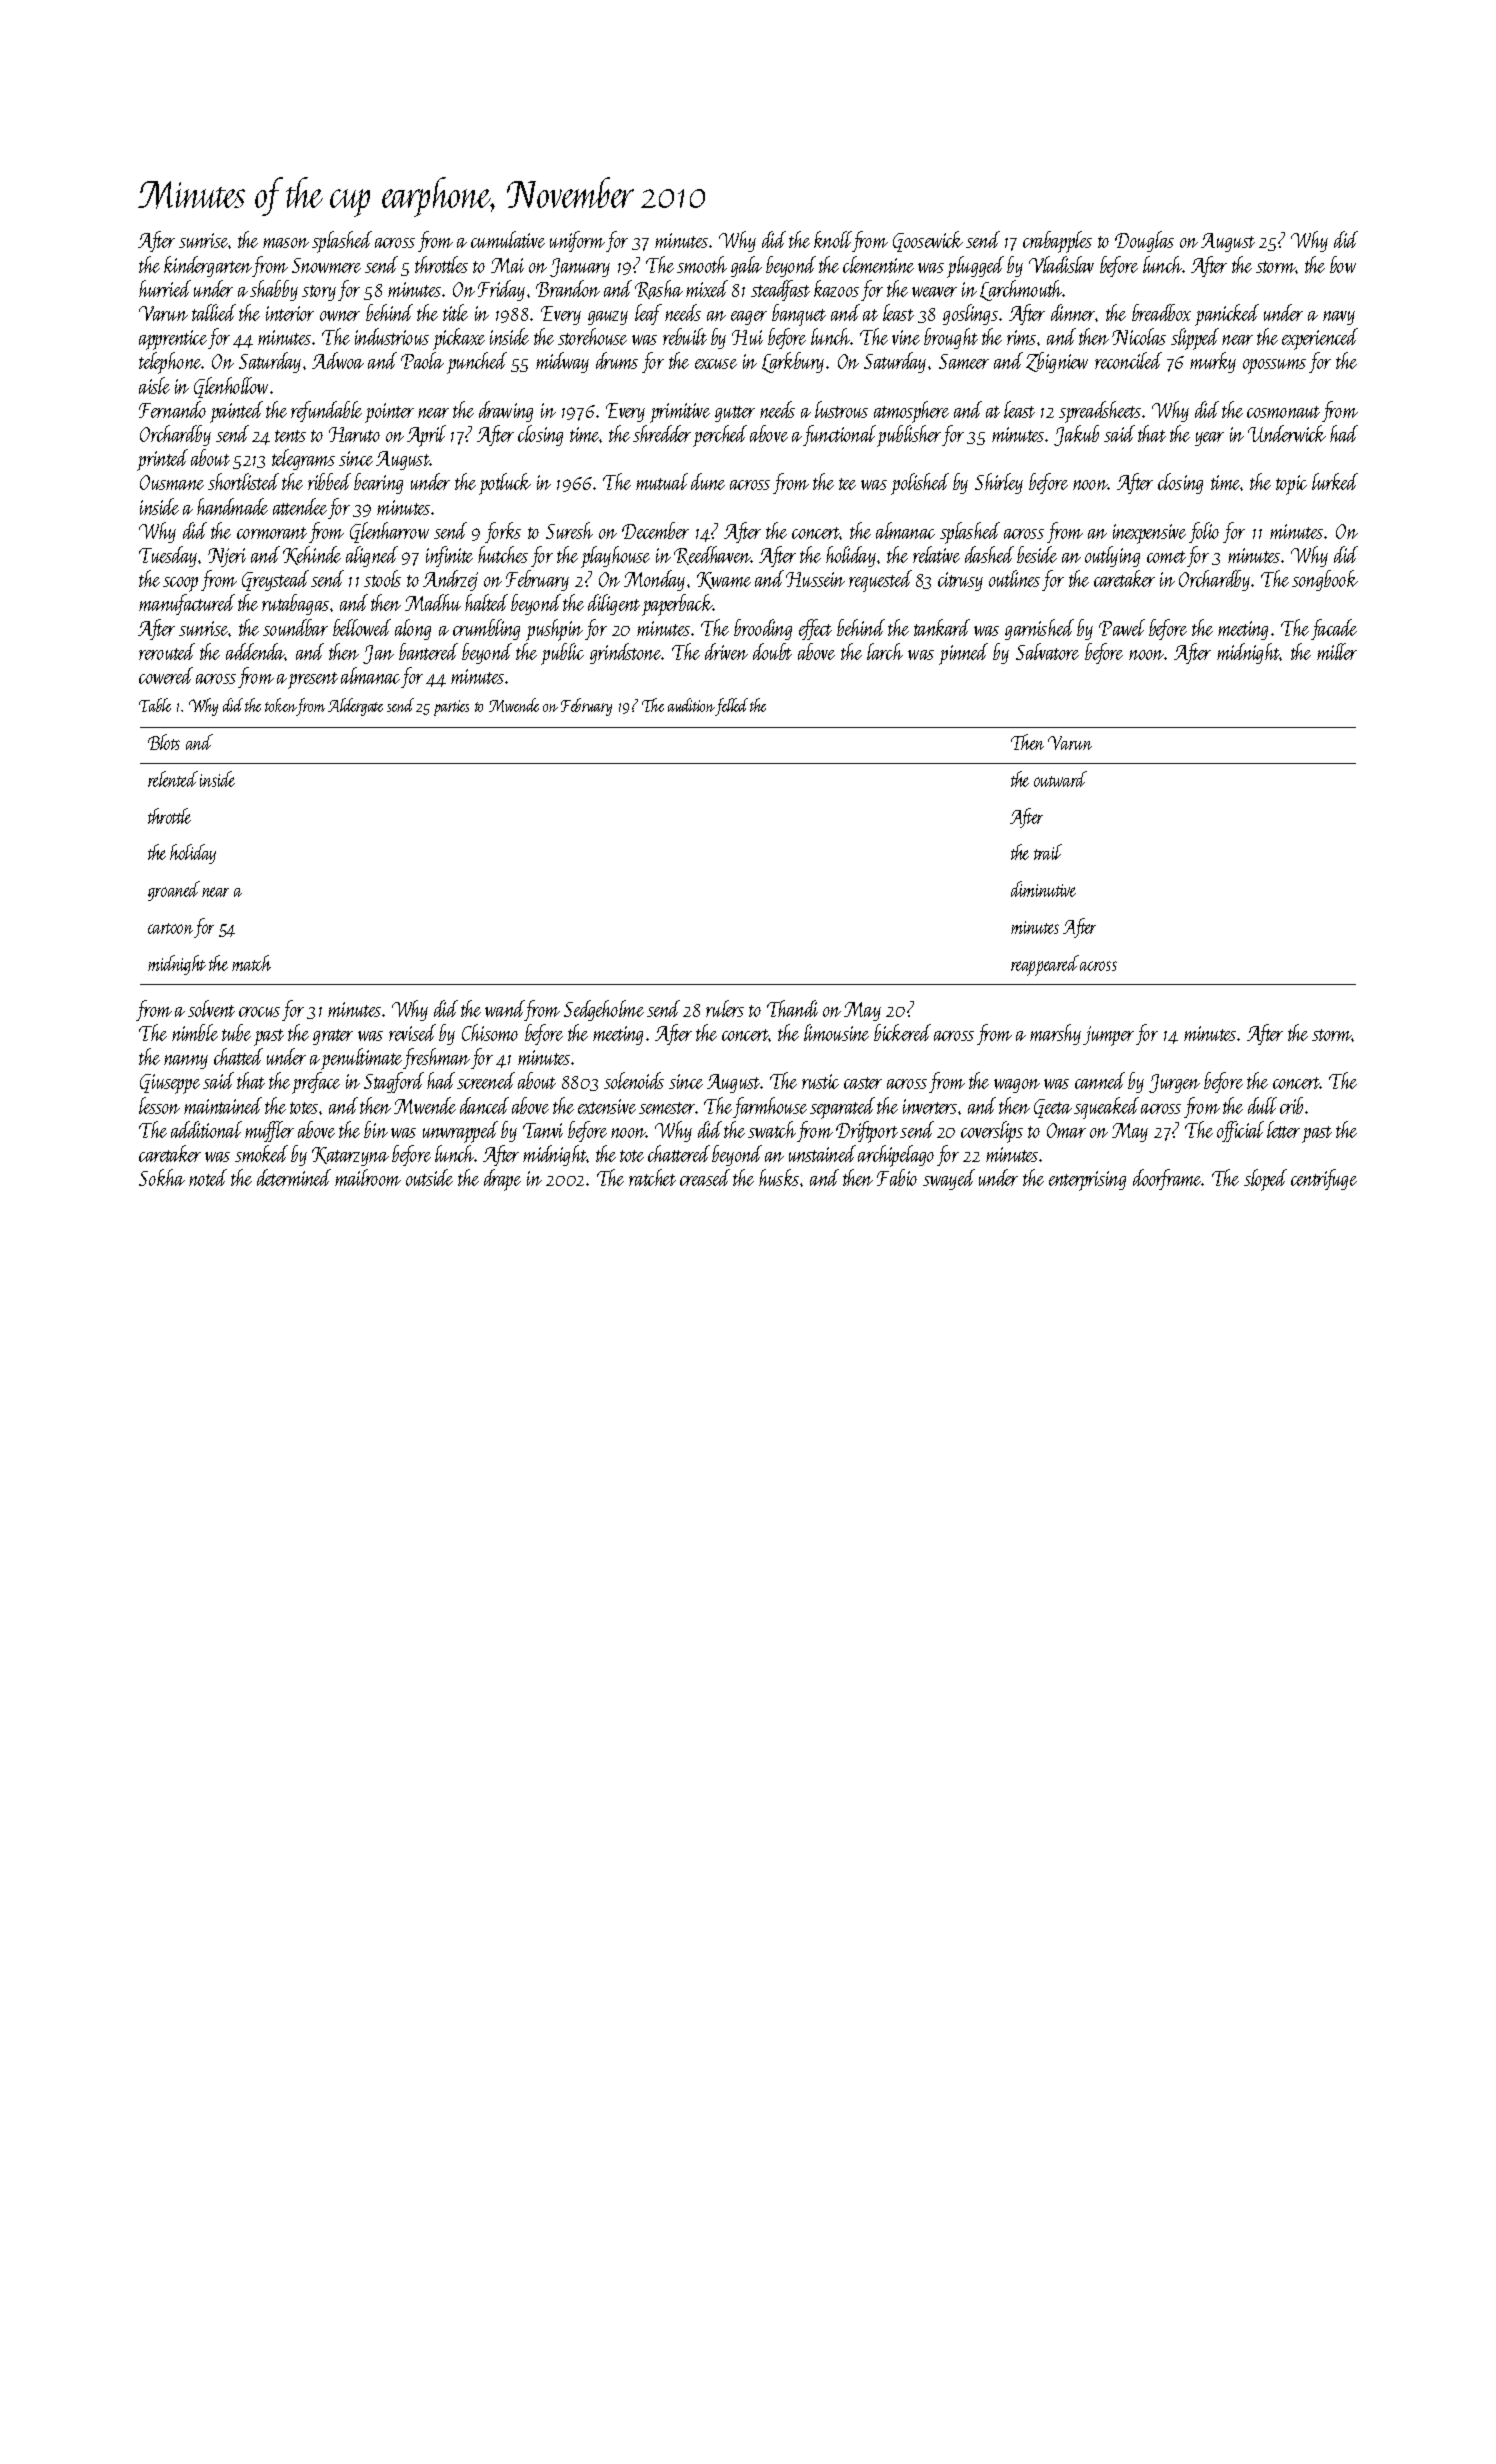 The image size is (1496, 2464). What do you see at coordinates (1283, 412) in the screenshot?
I see `cosmonaut` at bounding box center [1283, 412].
